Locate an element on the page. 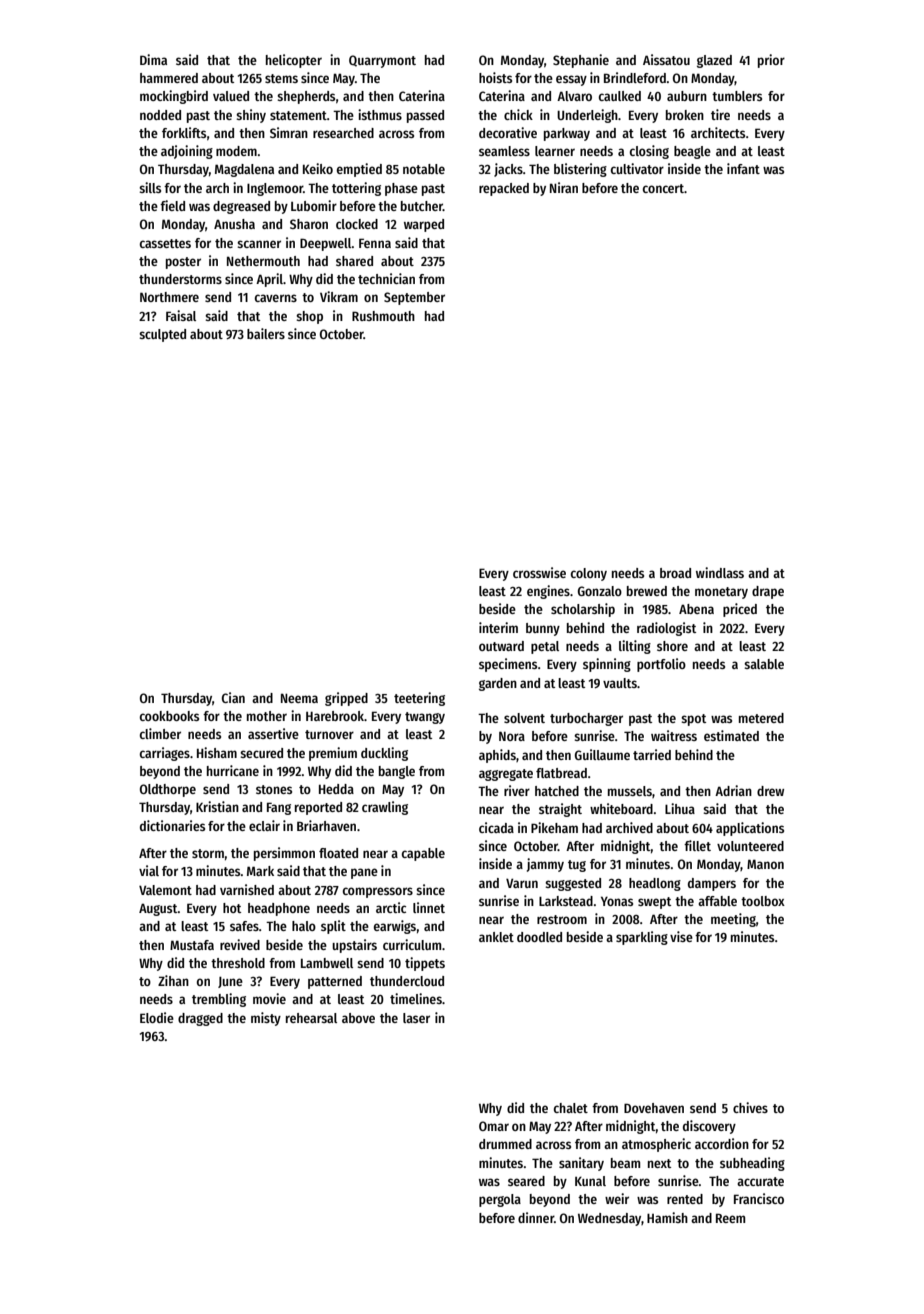 Image resolution: width=924 pixels, height=1314 pixels. concert is located at coordinates (663, 188).
